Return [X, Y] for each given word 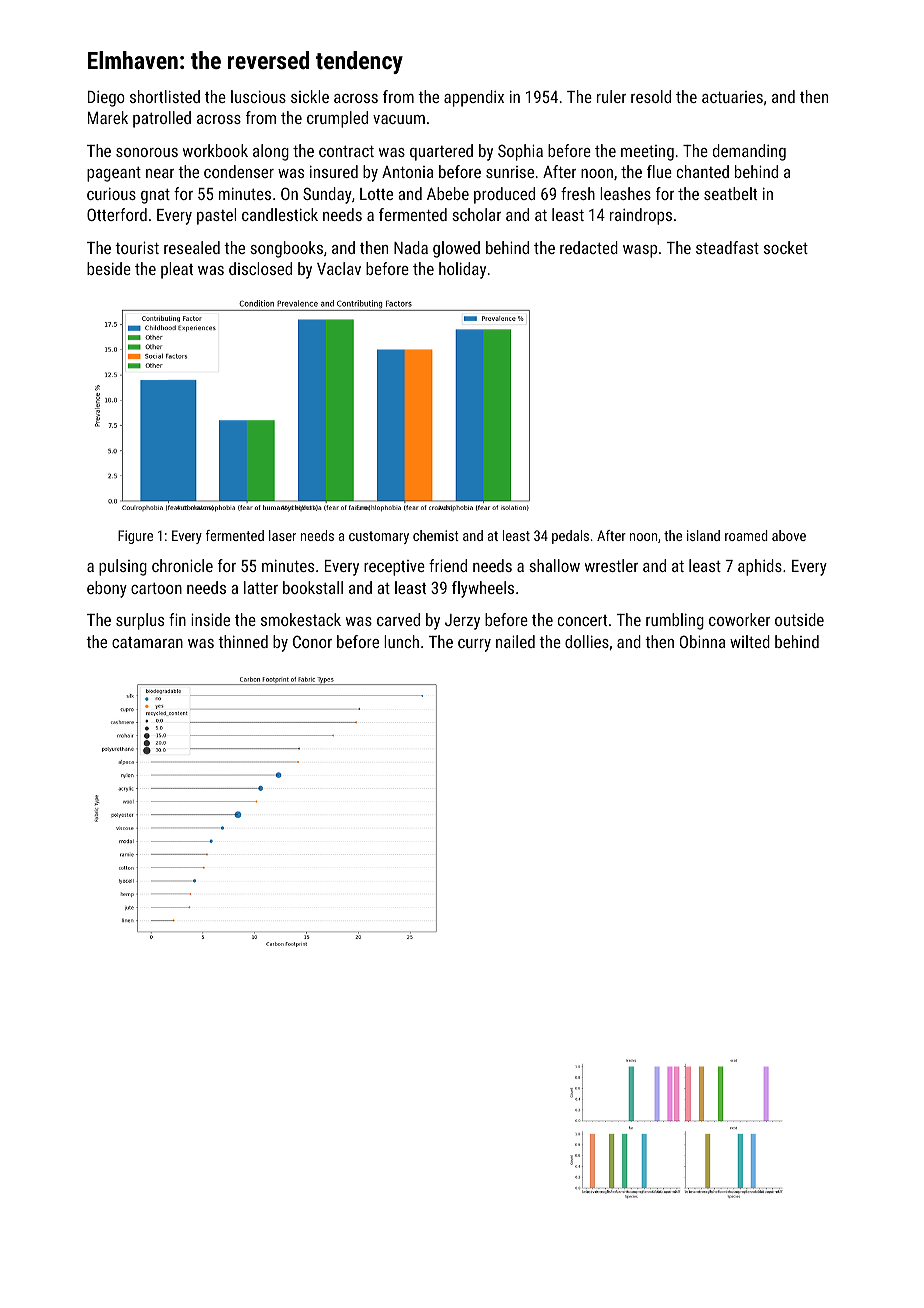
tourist [137, 247]
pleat [177, 270]
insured [334, 171]
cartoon [156, 588]
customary [379, 537]
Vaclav [339, 268]
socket [786, 247]
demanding [749, 152]
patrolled [162, 119]
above [789, 535]
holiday [462, 270]
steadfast [727, 247]
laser [282, 535]
